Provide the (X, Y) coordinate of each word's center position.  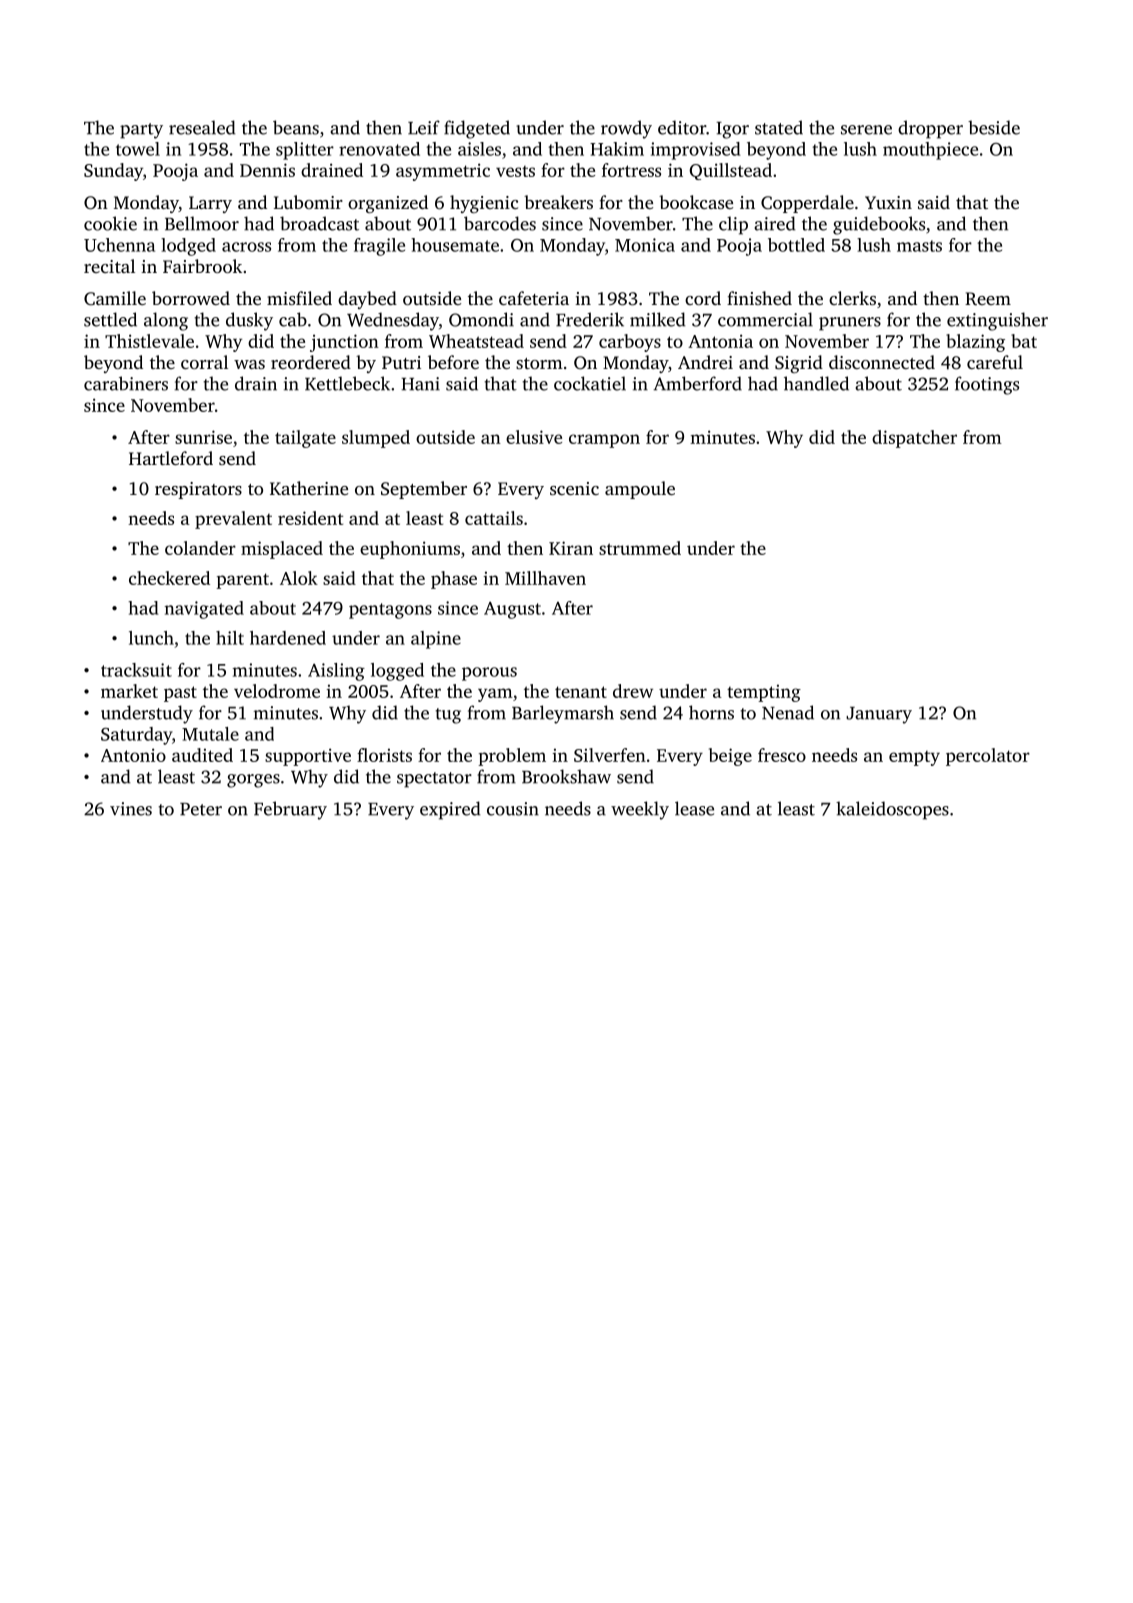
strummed (640, 548)
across (246, 247)
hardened (288, 638)
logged (397, 672)
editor (682, 127)
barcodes (500, 223)
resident (310, 518)
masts (919, 246)
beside (994, 127)
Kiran (571, 548)
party (141, 131)
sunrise (203, 437)
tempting (764, 693)
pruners (850, 324)
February (290, 810)
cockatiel (590, 383)
